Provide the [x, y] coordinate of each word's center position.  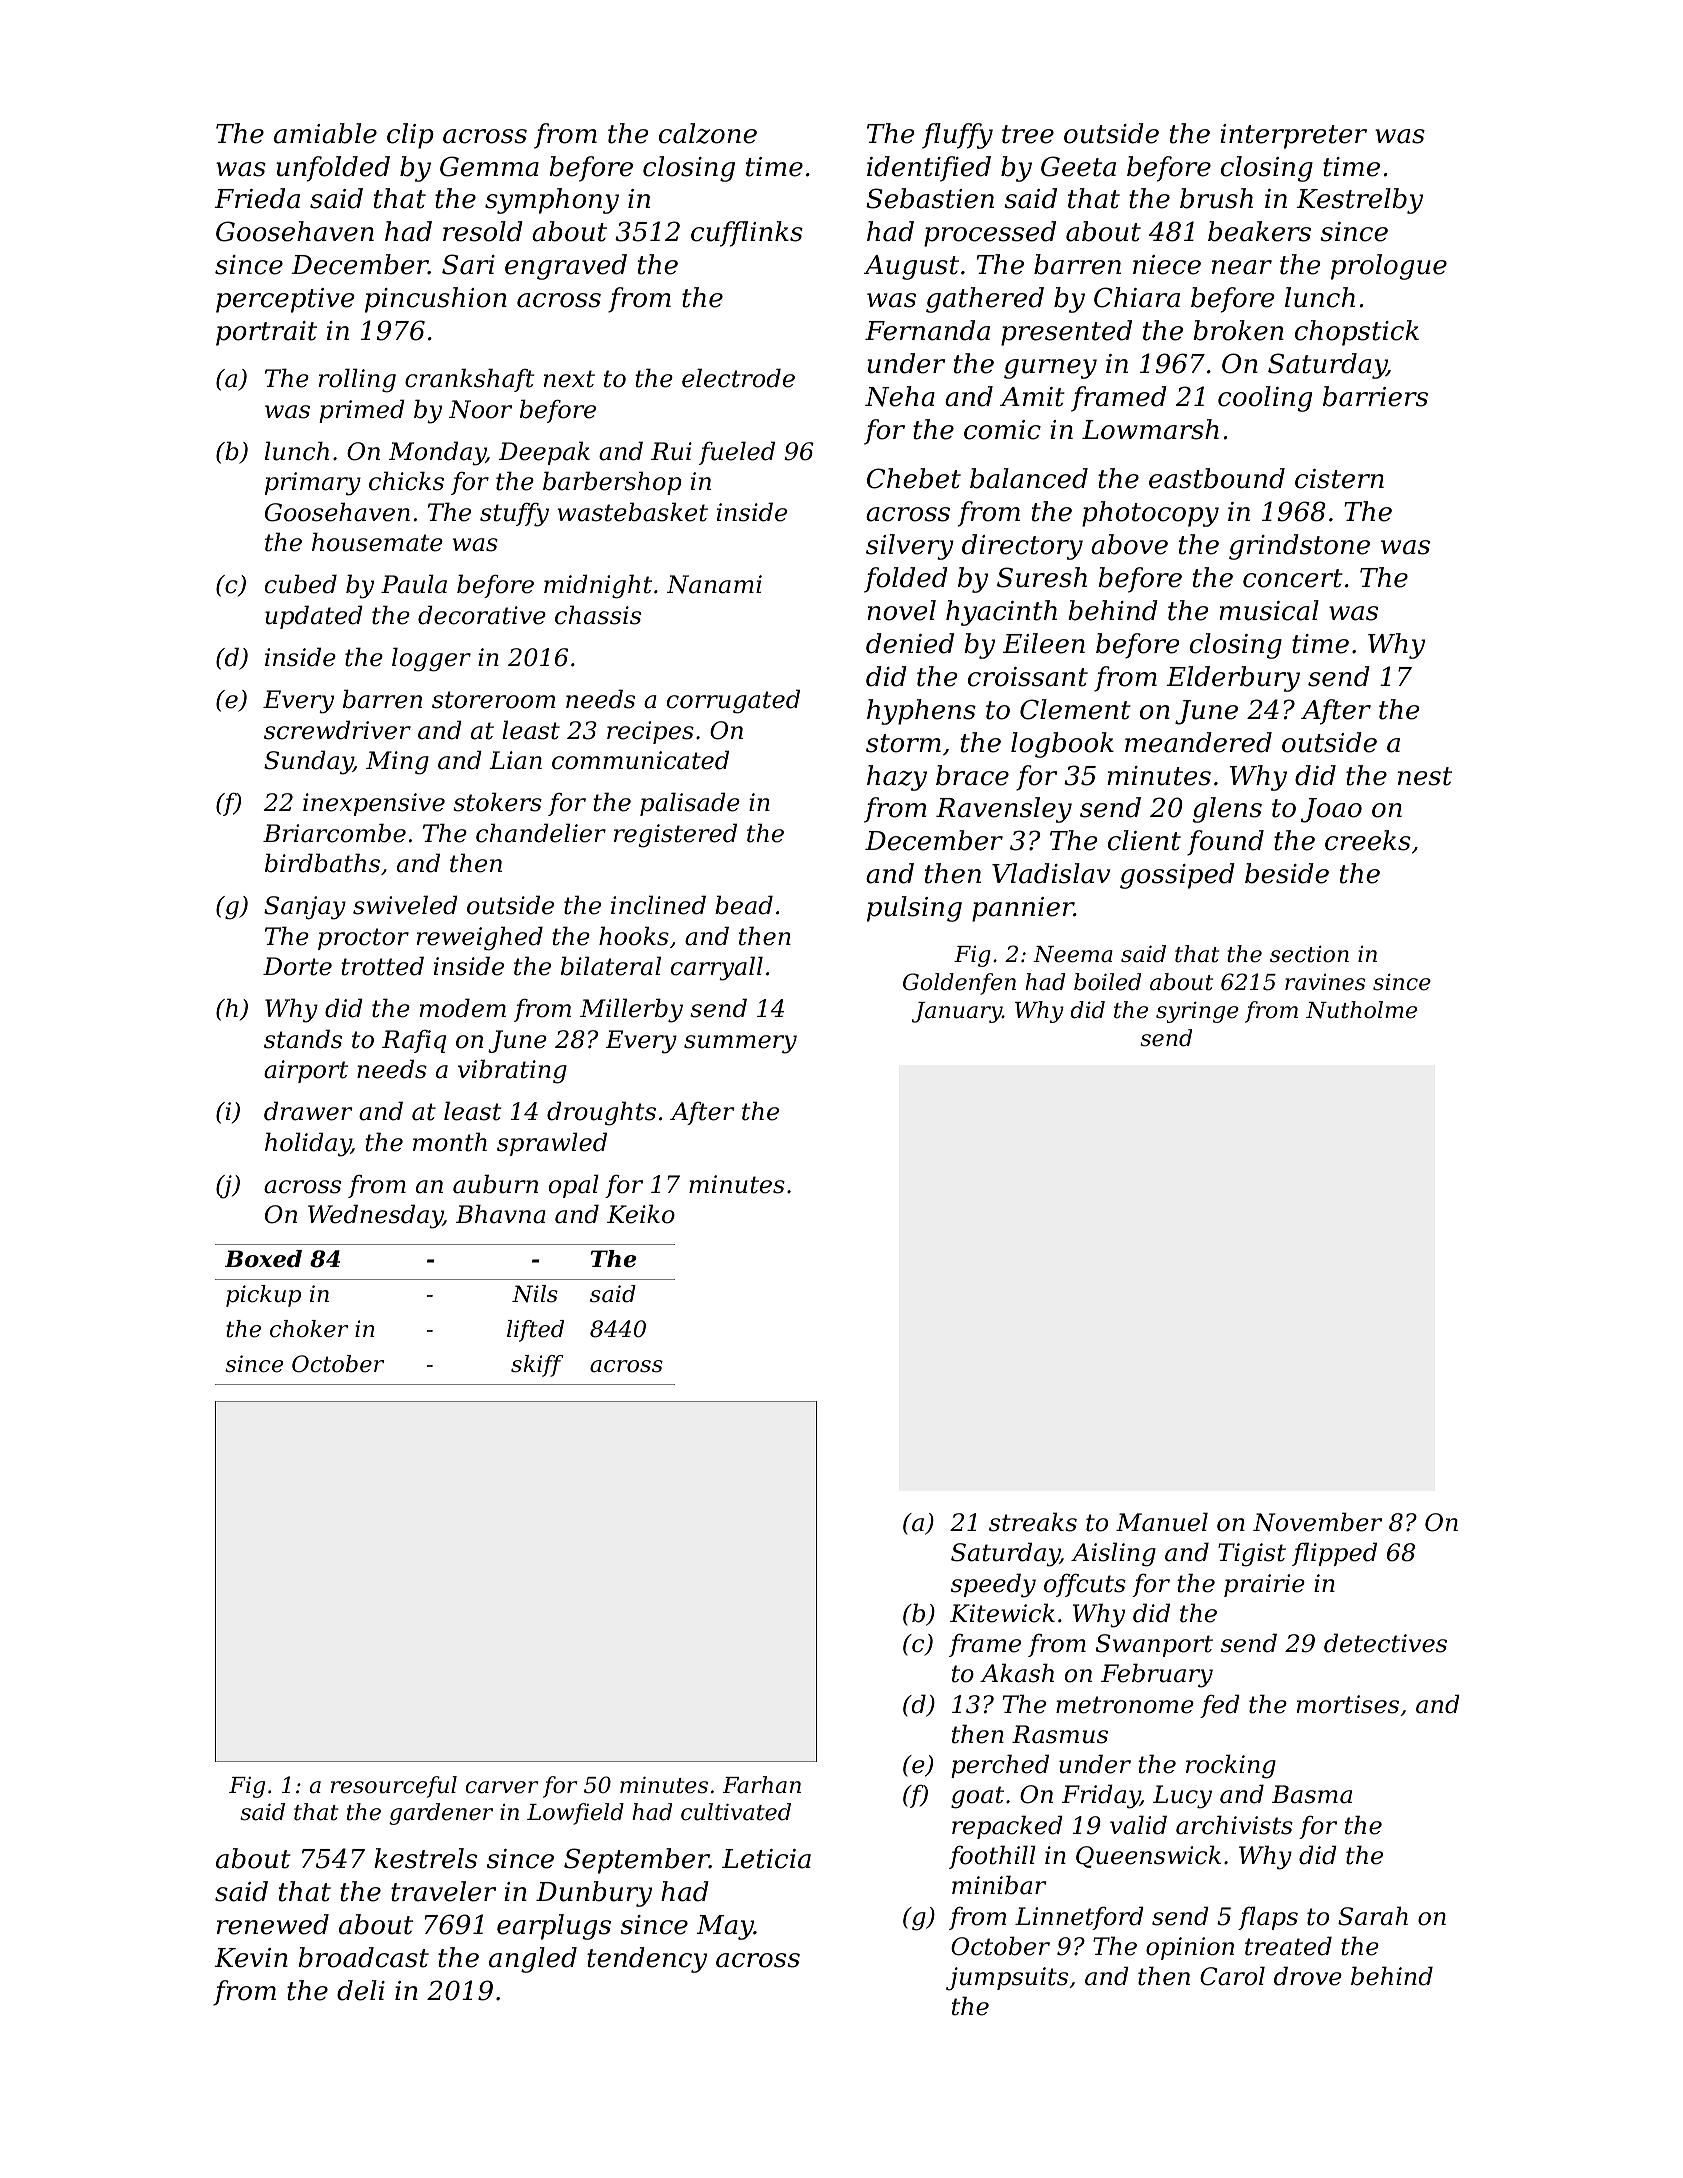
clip [410, 136]
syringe [1197, 1012]
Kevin [251, 1958]
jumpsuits [1007, 1979]
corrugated [733, 701]
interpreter [1293, 136]
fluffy [957, 136]
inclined [658, 905]
